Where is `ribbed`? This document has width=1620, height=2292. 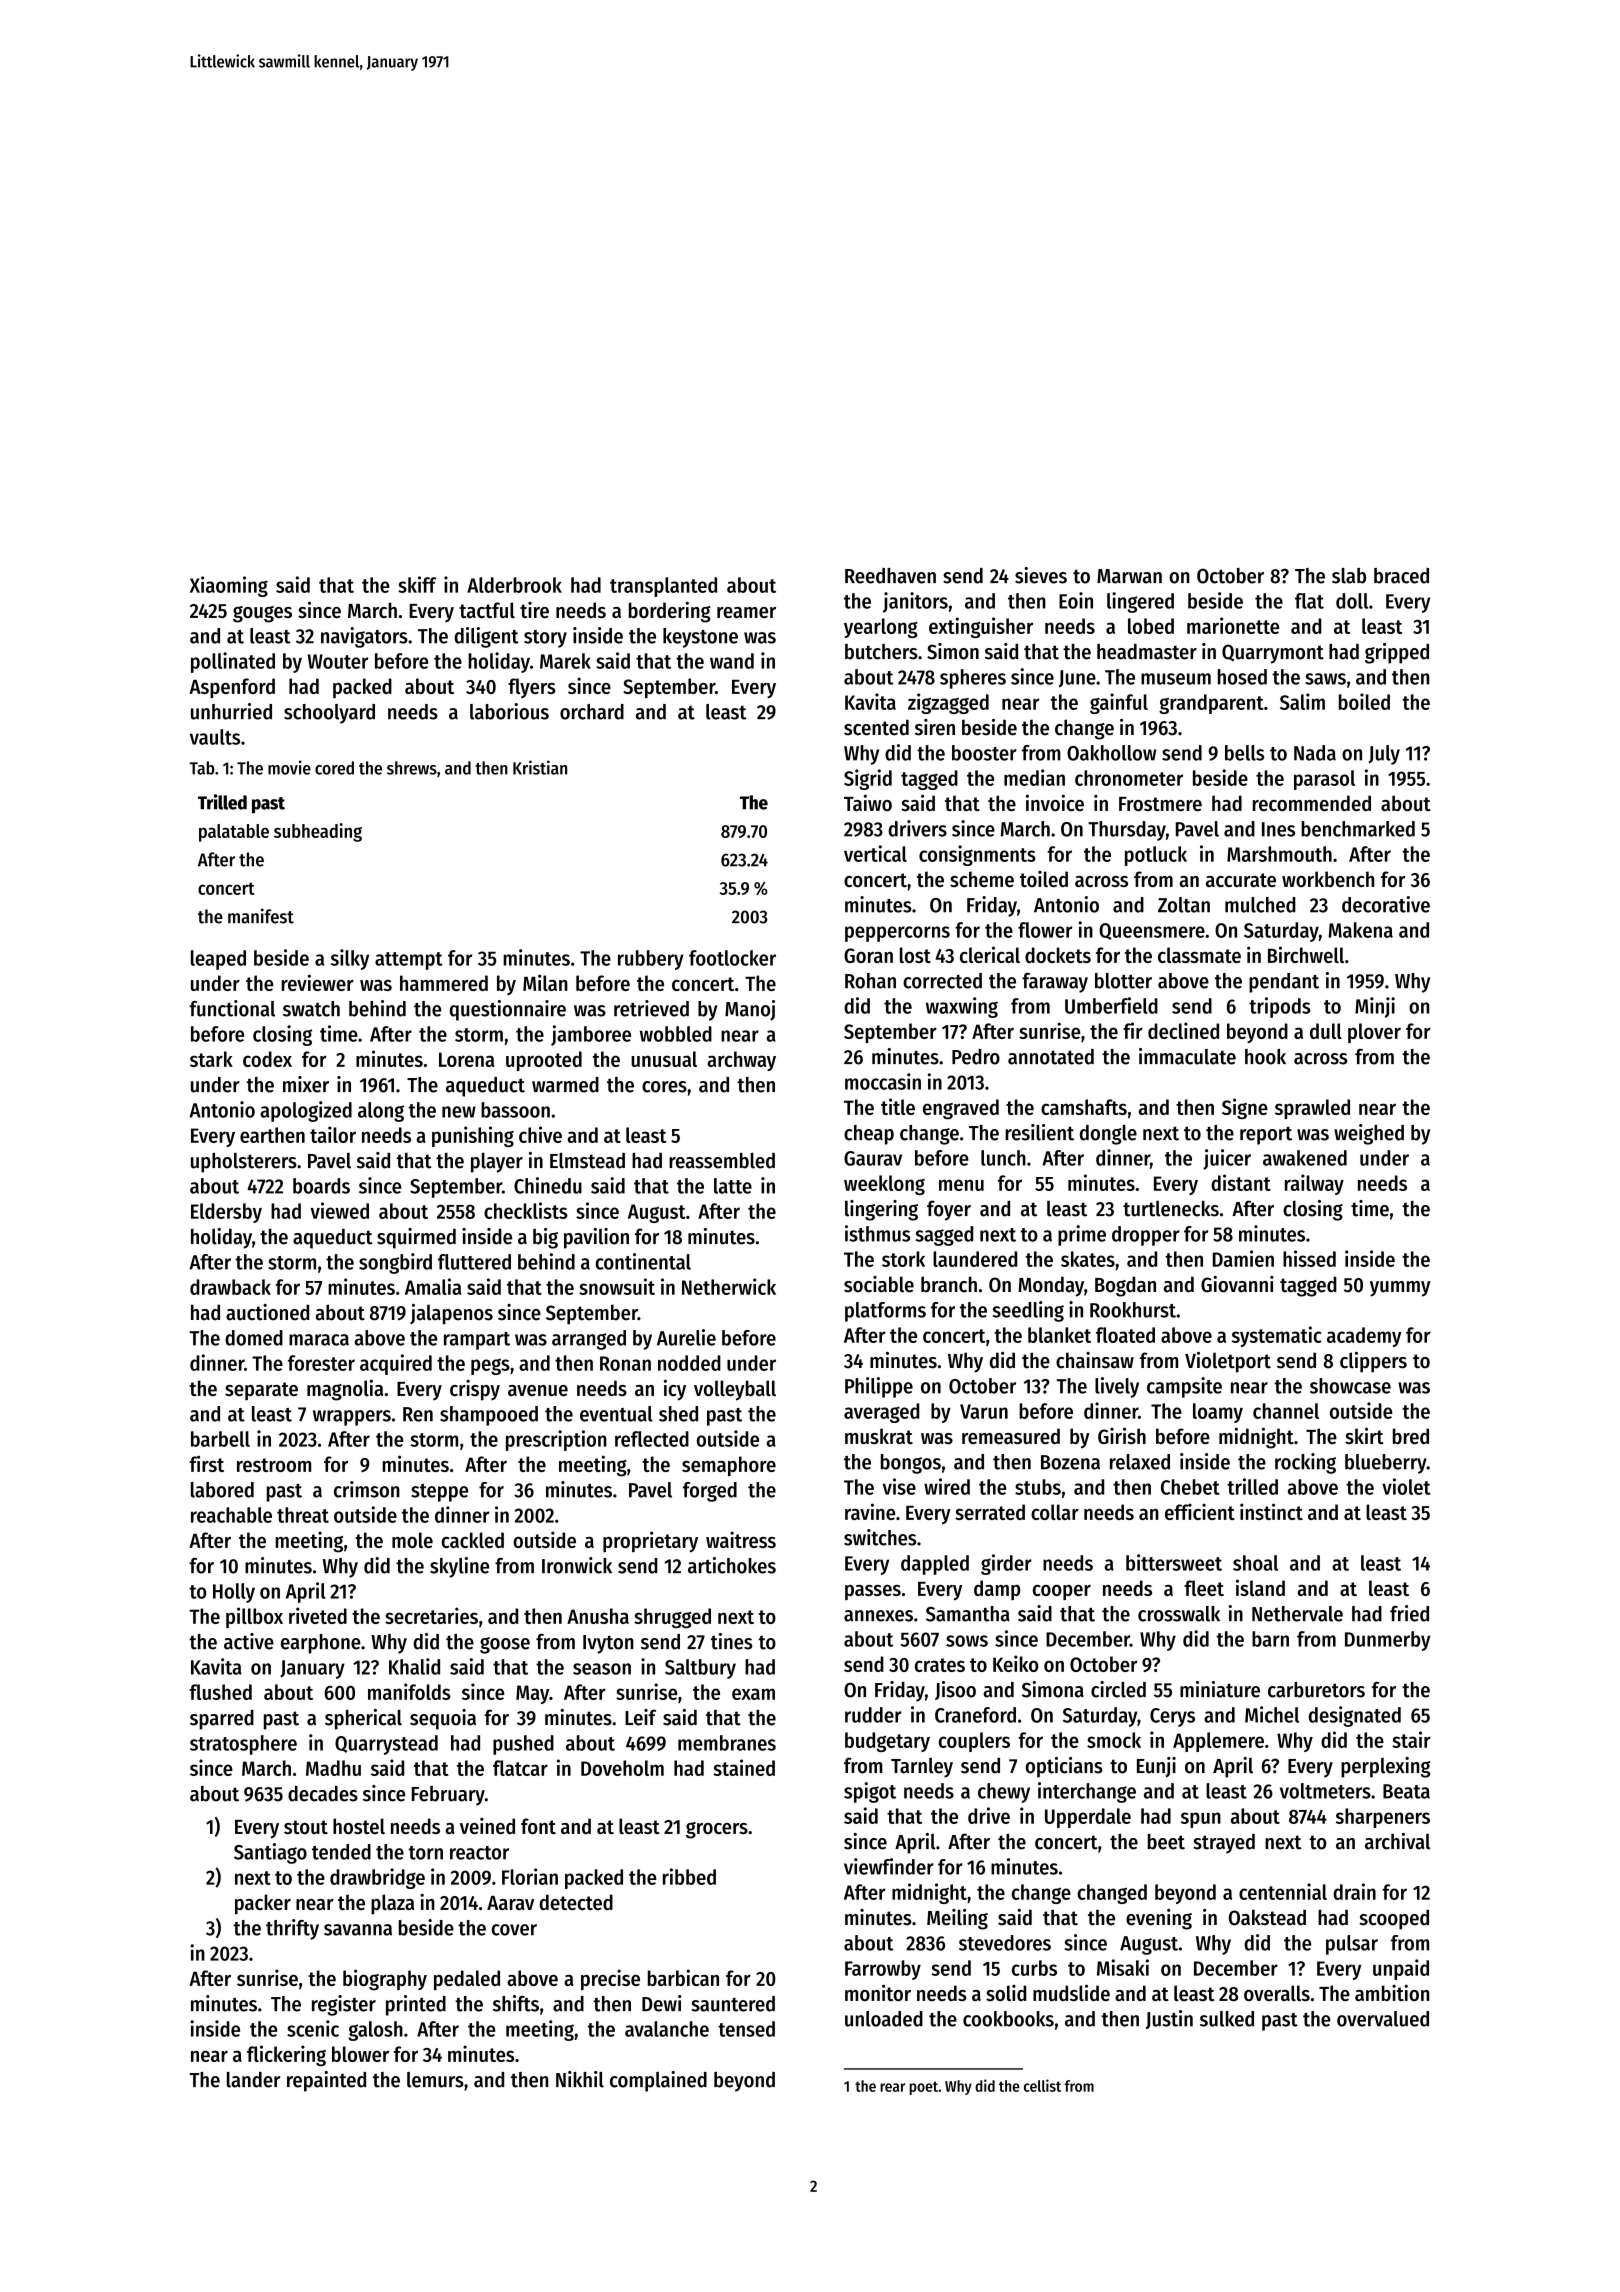 ribbed is located at coordinates (689, 1876).
